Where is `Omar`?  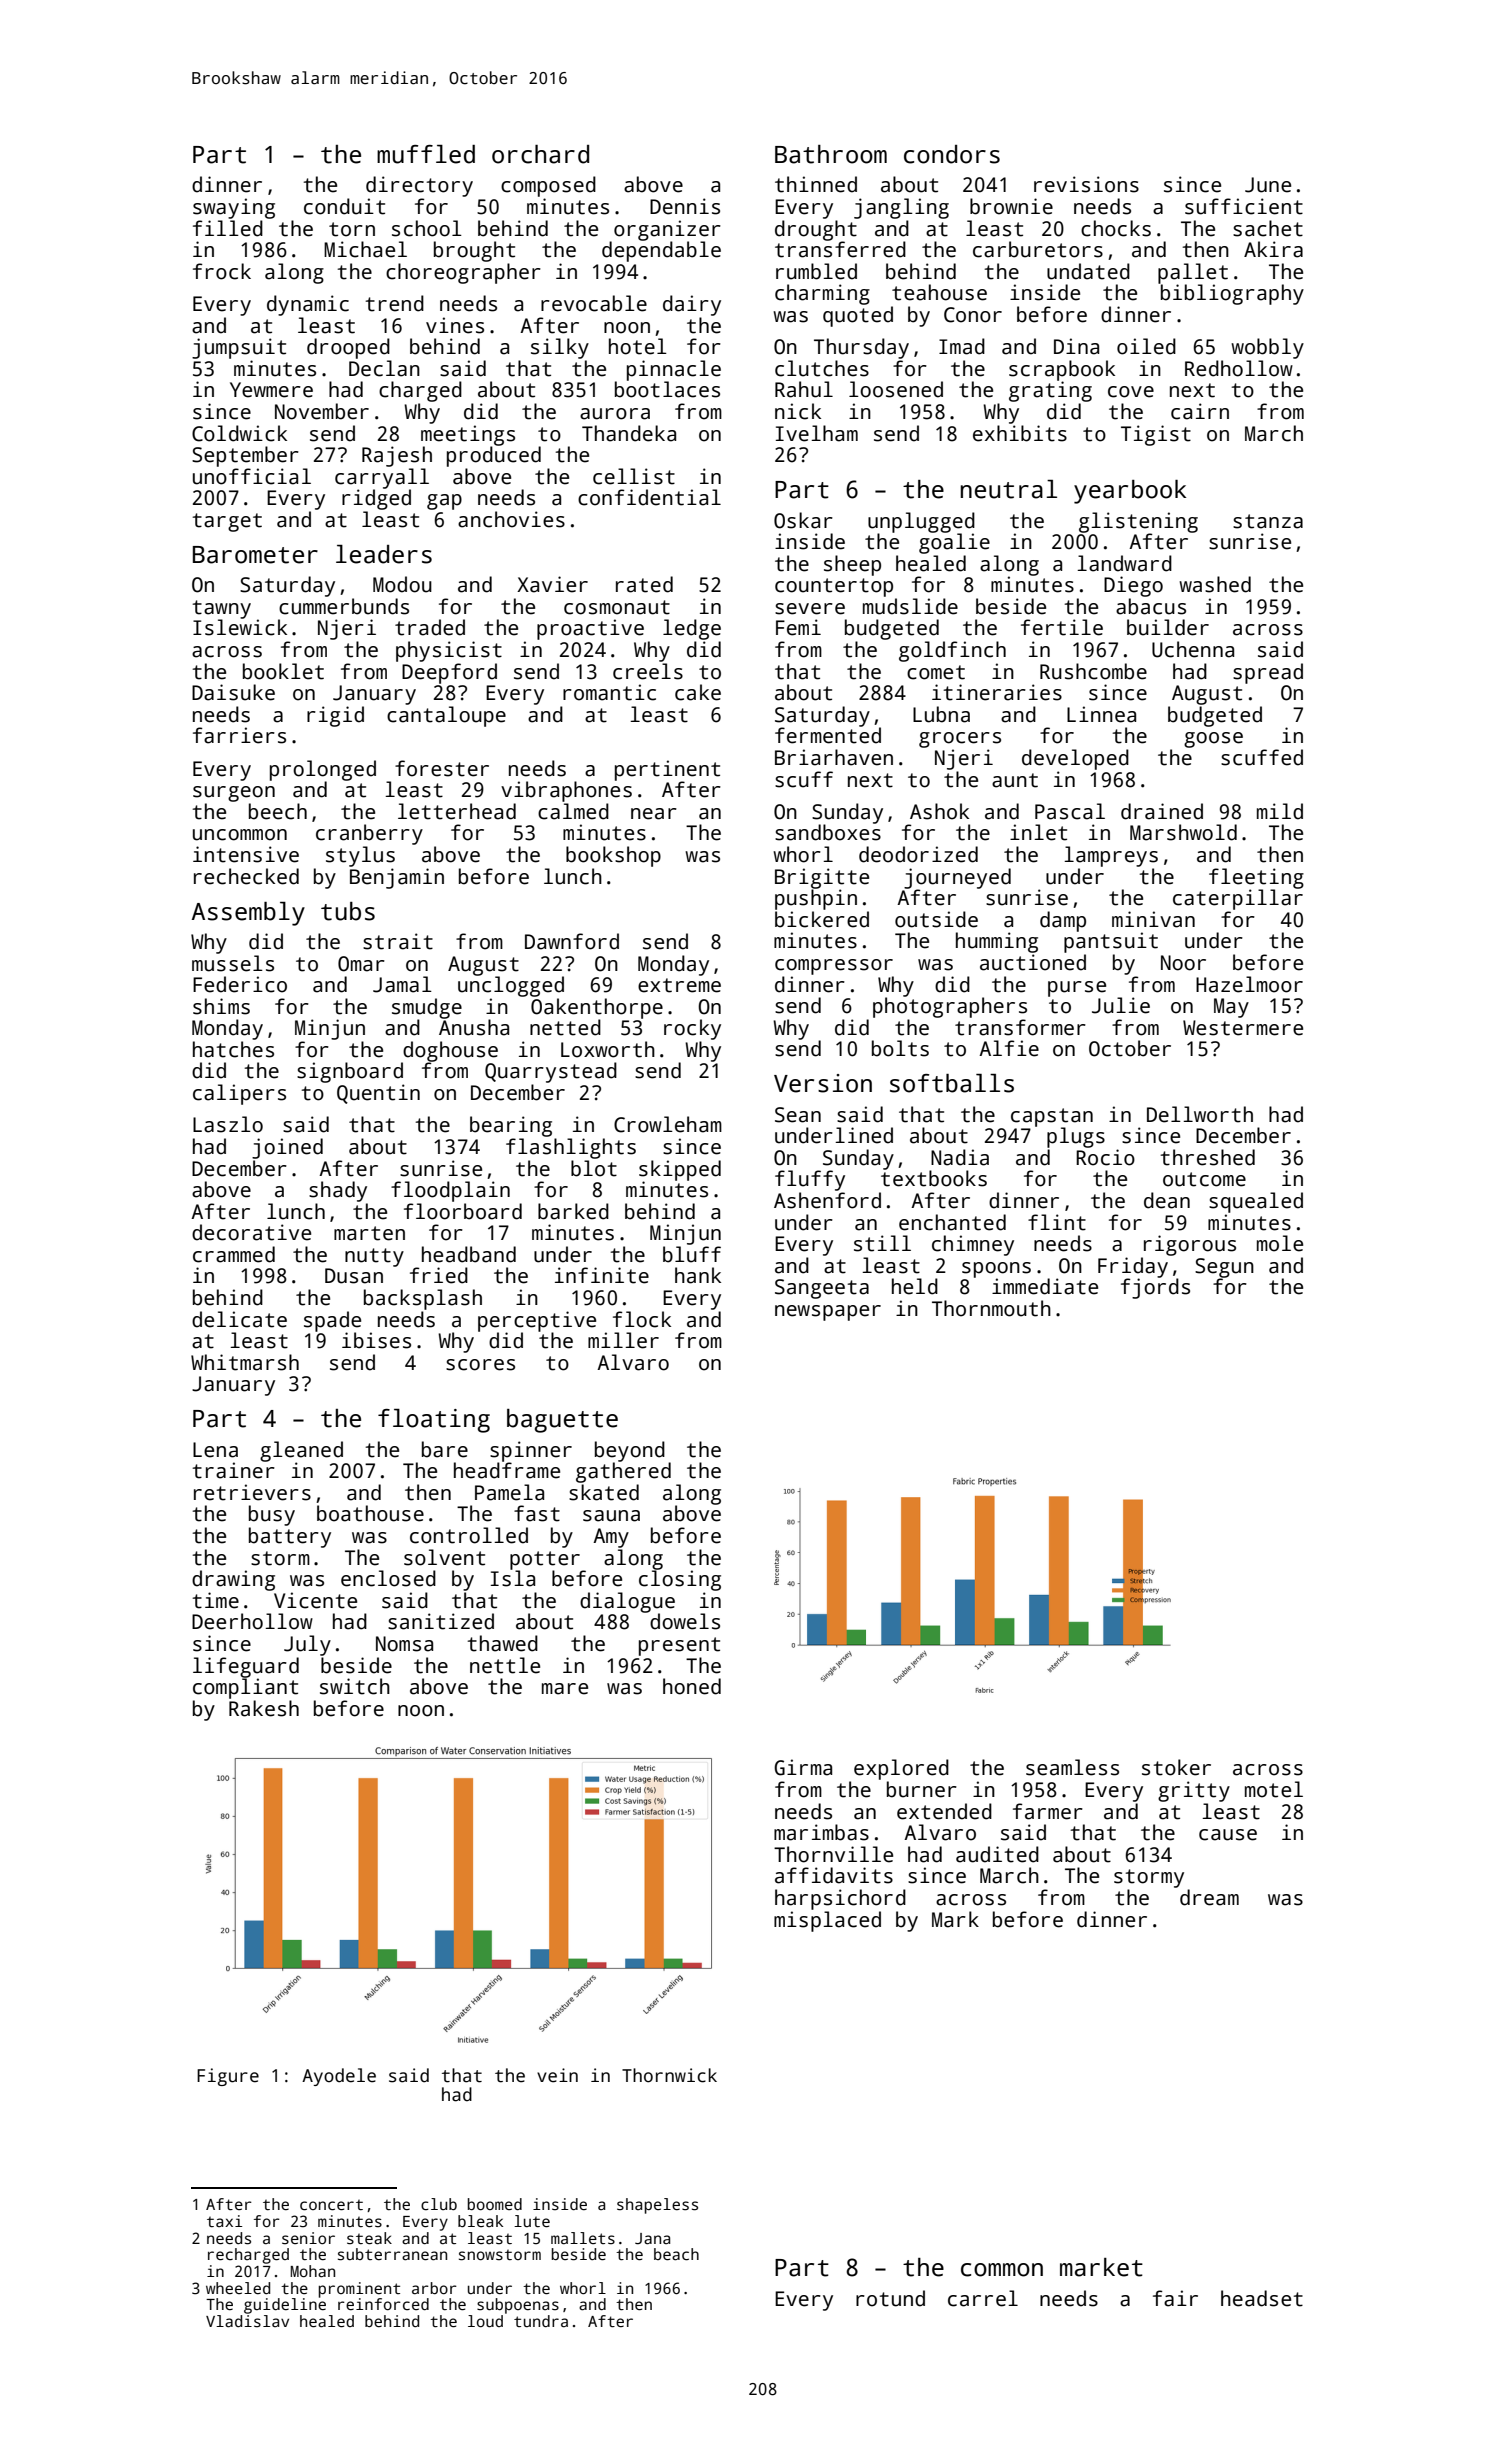
Omar is located at coordinates (361, 964).
